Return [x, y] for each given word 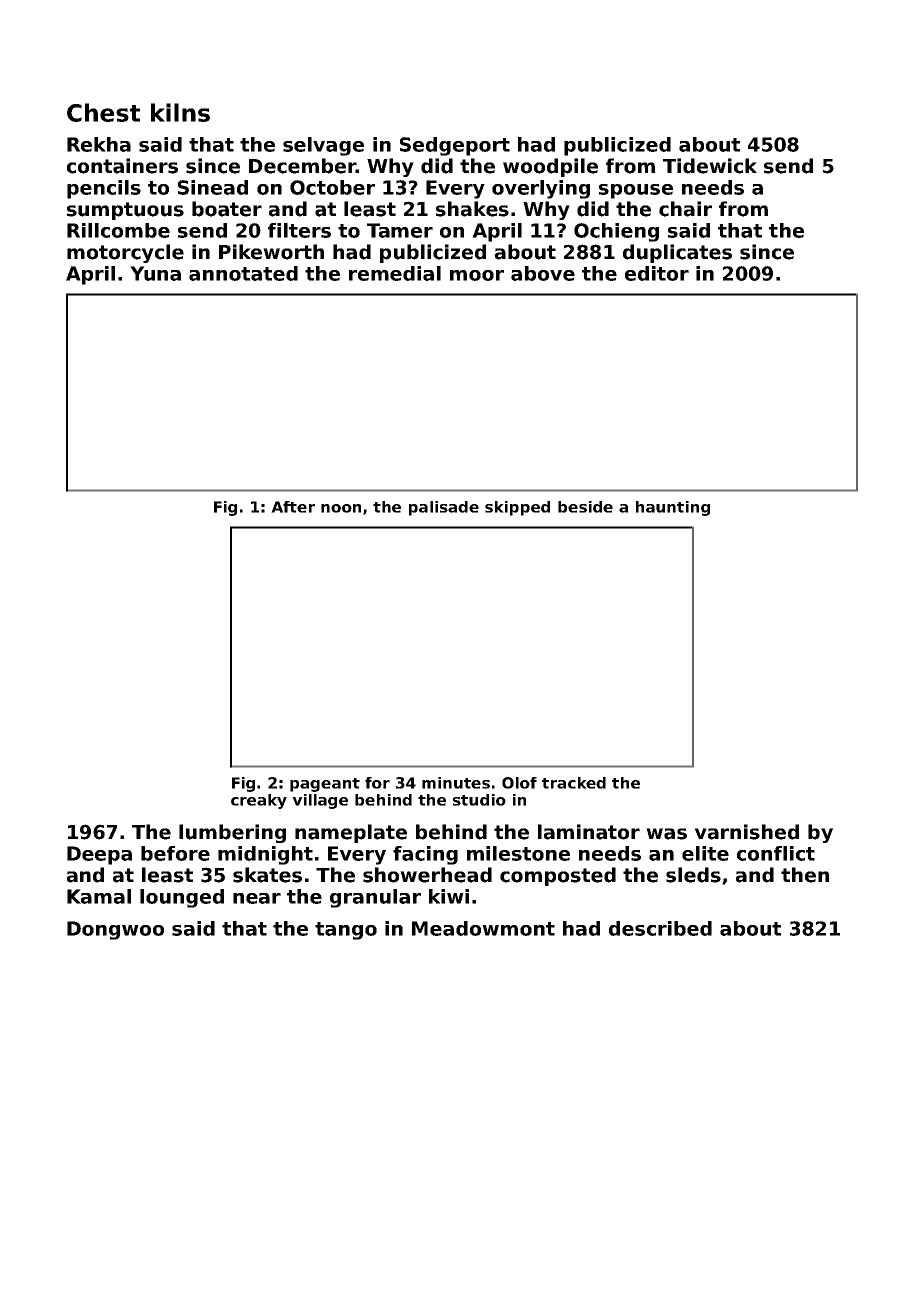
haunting [673, 508]
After [293, 507]
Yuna [155, 273]
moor [477, 275]
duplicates [677, 253]
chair [685, 209]
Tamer [400, 230]
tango [346, 931]
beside [585, 507]
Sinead [213, 187]
